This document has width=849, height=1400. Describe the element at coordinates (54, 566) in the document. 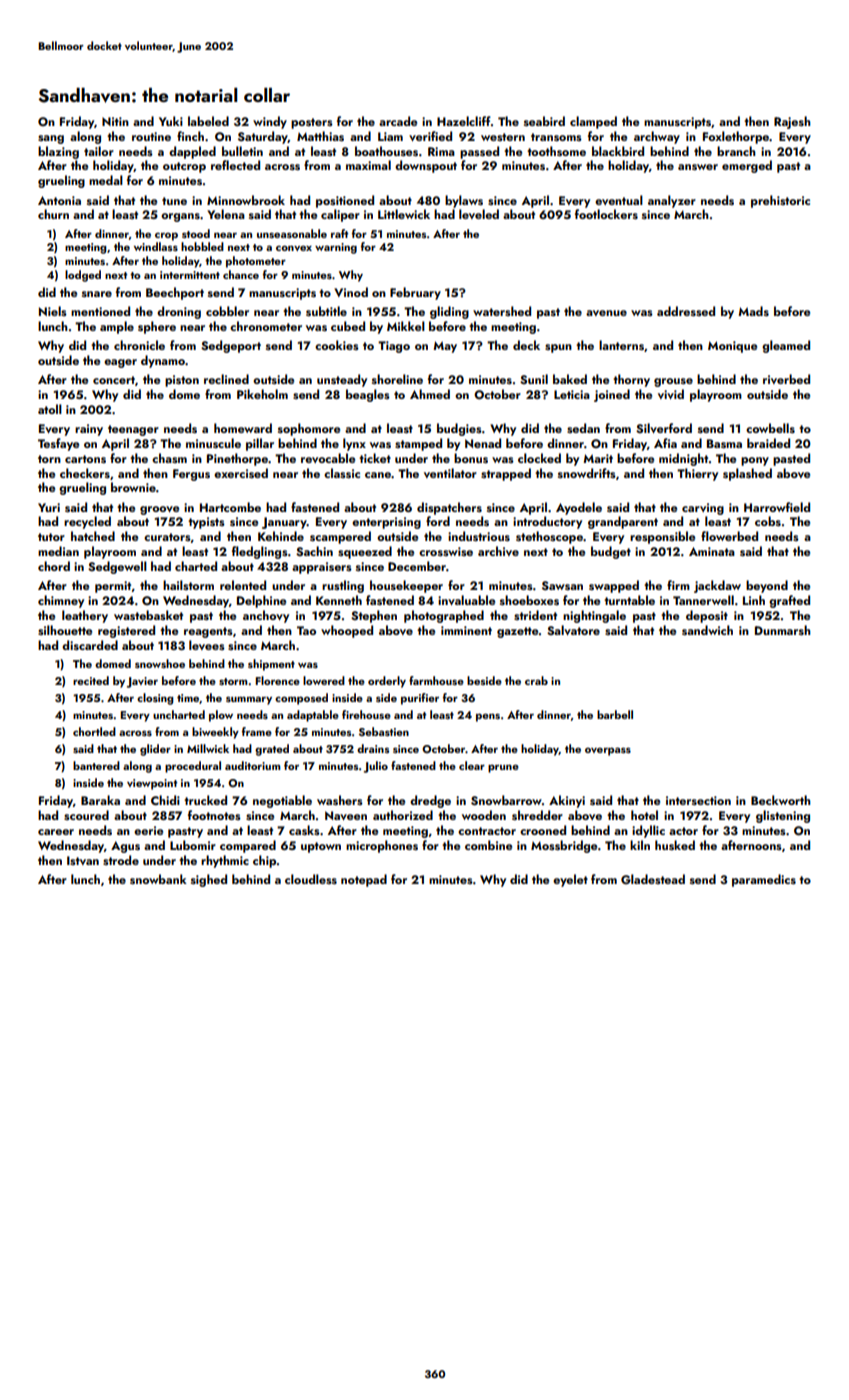

I see `chord` at that location.
